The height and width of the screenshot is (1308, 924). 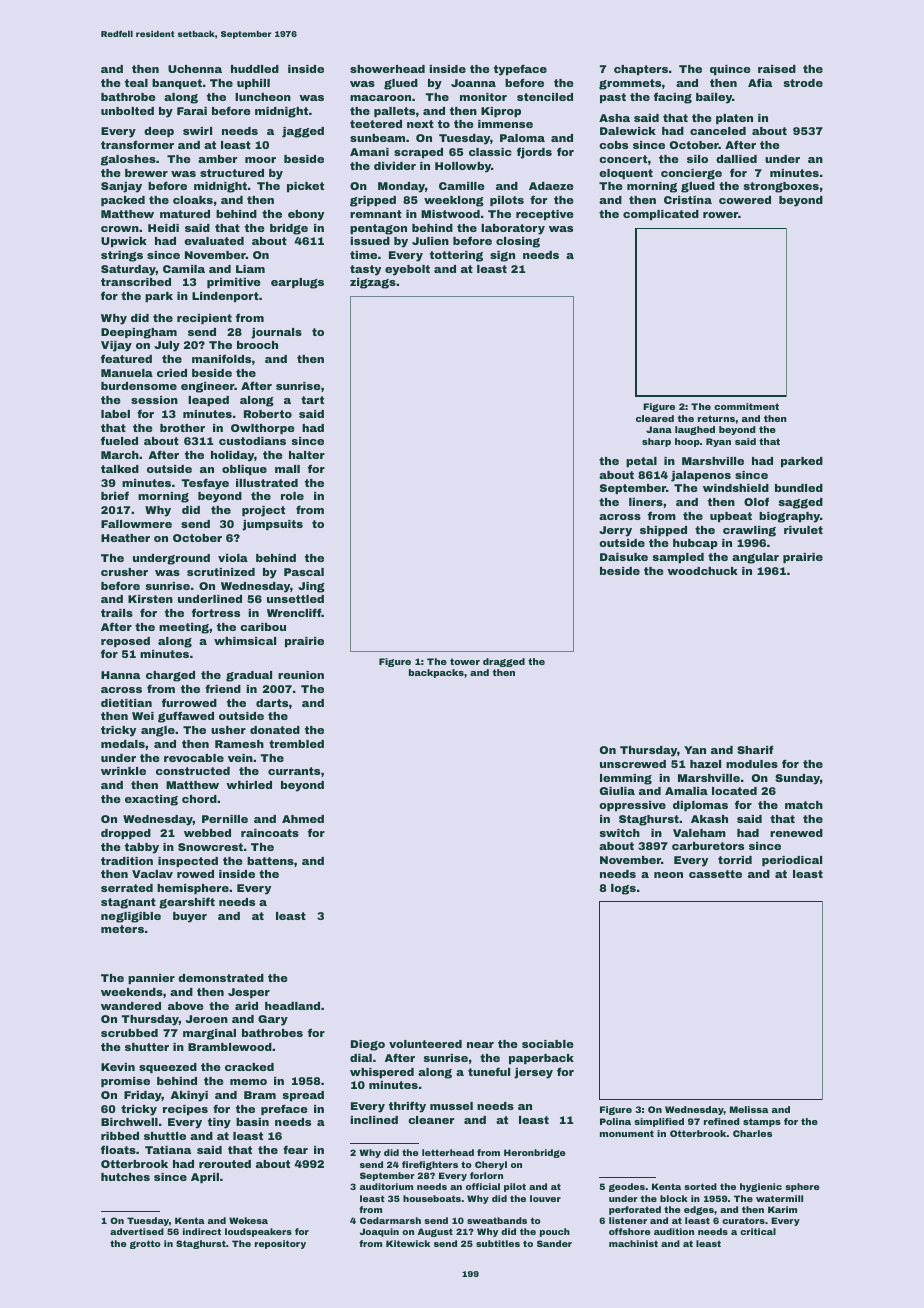 What do you see at coordinates (641, 70) in the screenshot?
I see `chapters` at bounding box center [641, 70].
